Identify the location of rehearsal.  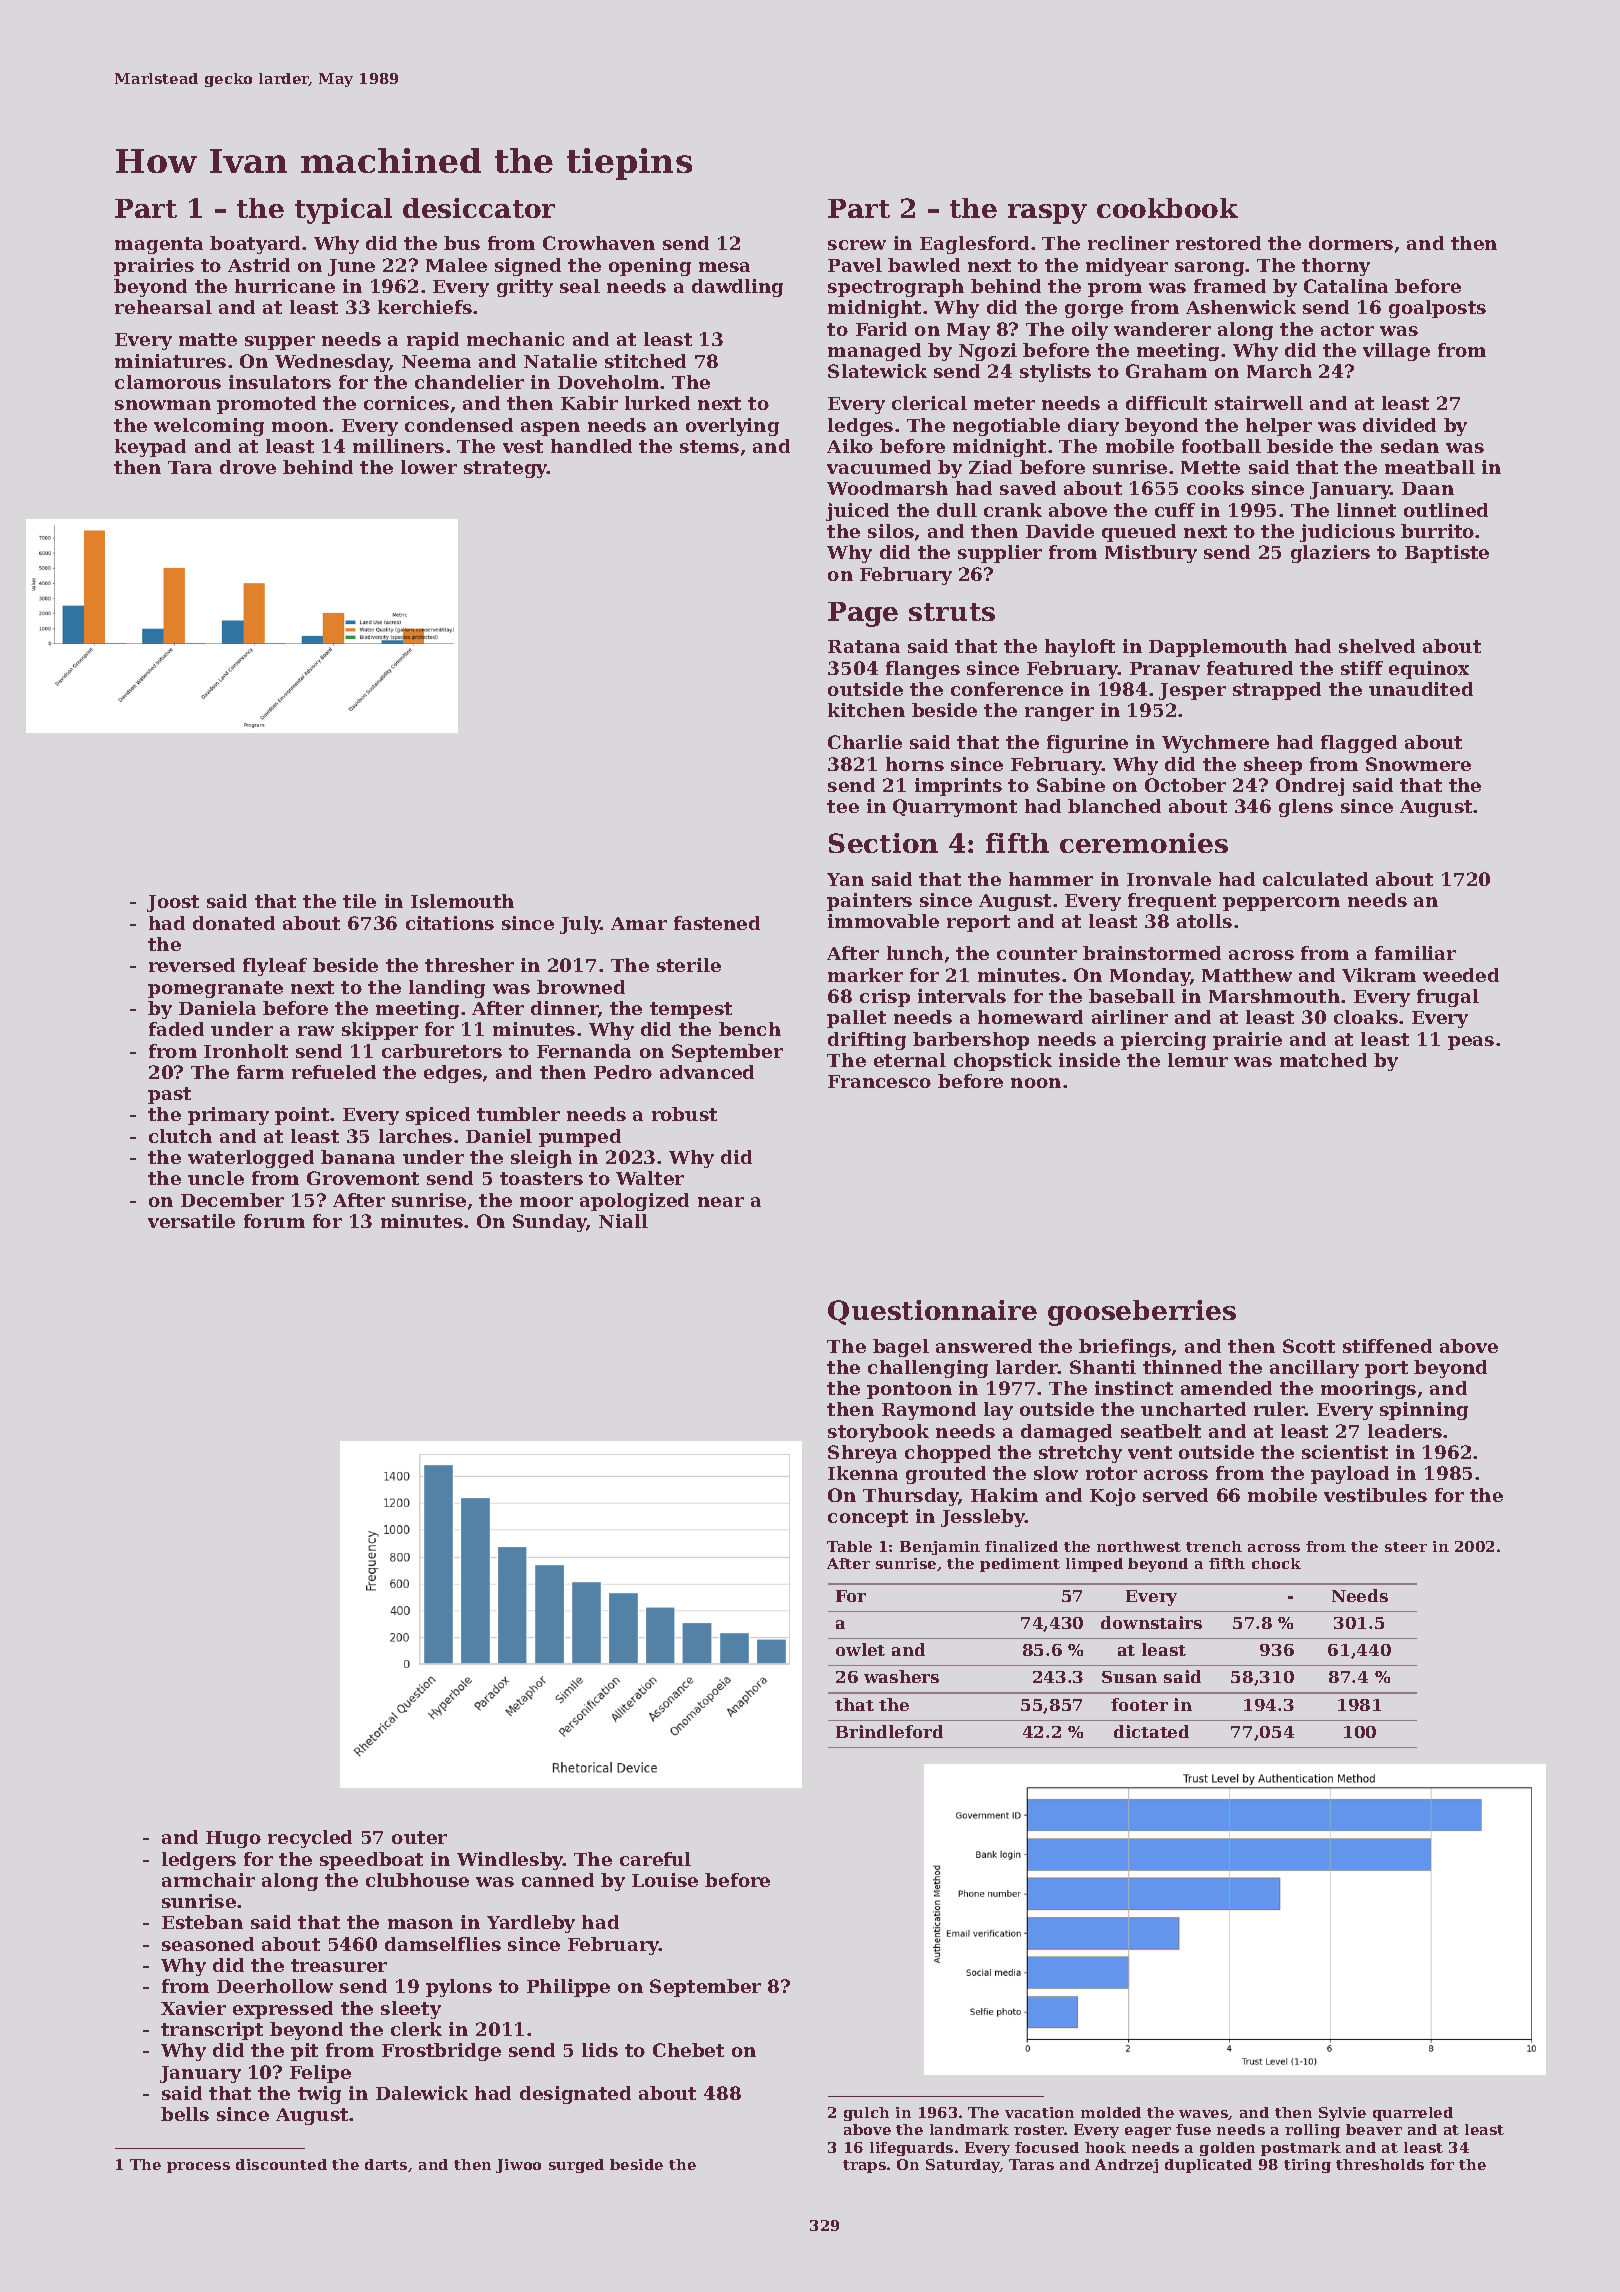
(163, 307).
